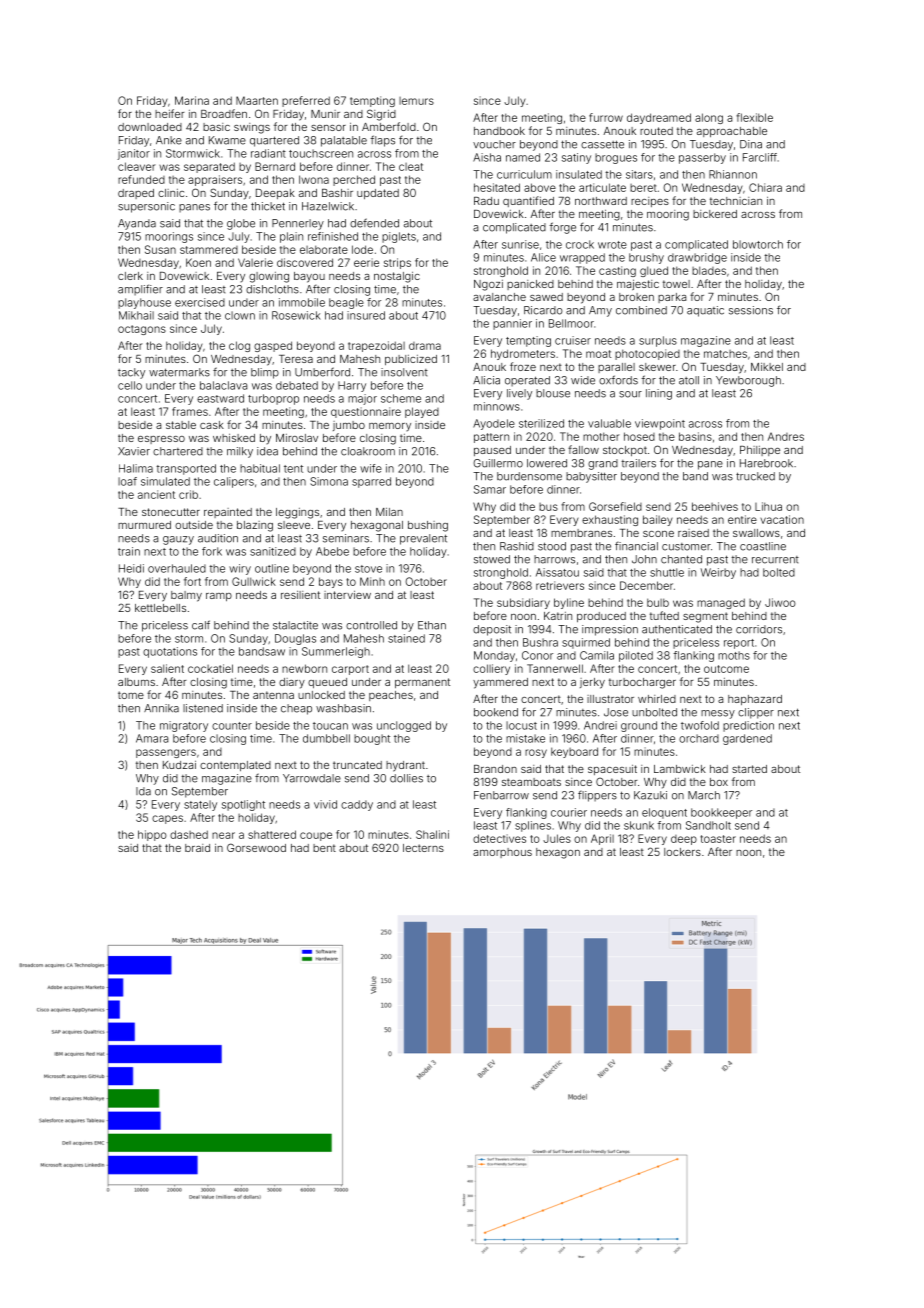 This image has height=1308, width=924. Describe the element at coordinates (152, 835) in the image. I see `hippo` at that location.
